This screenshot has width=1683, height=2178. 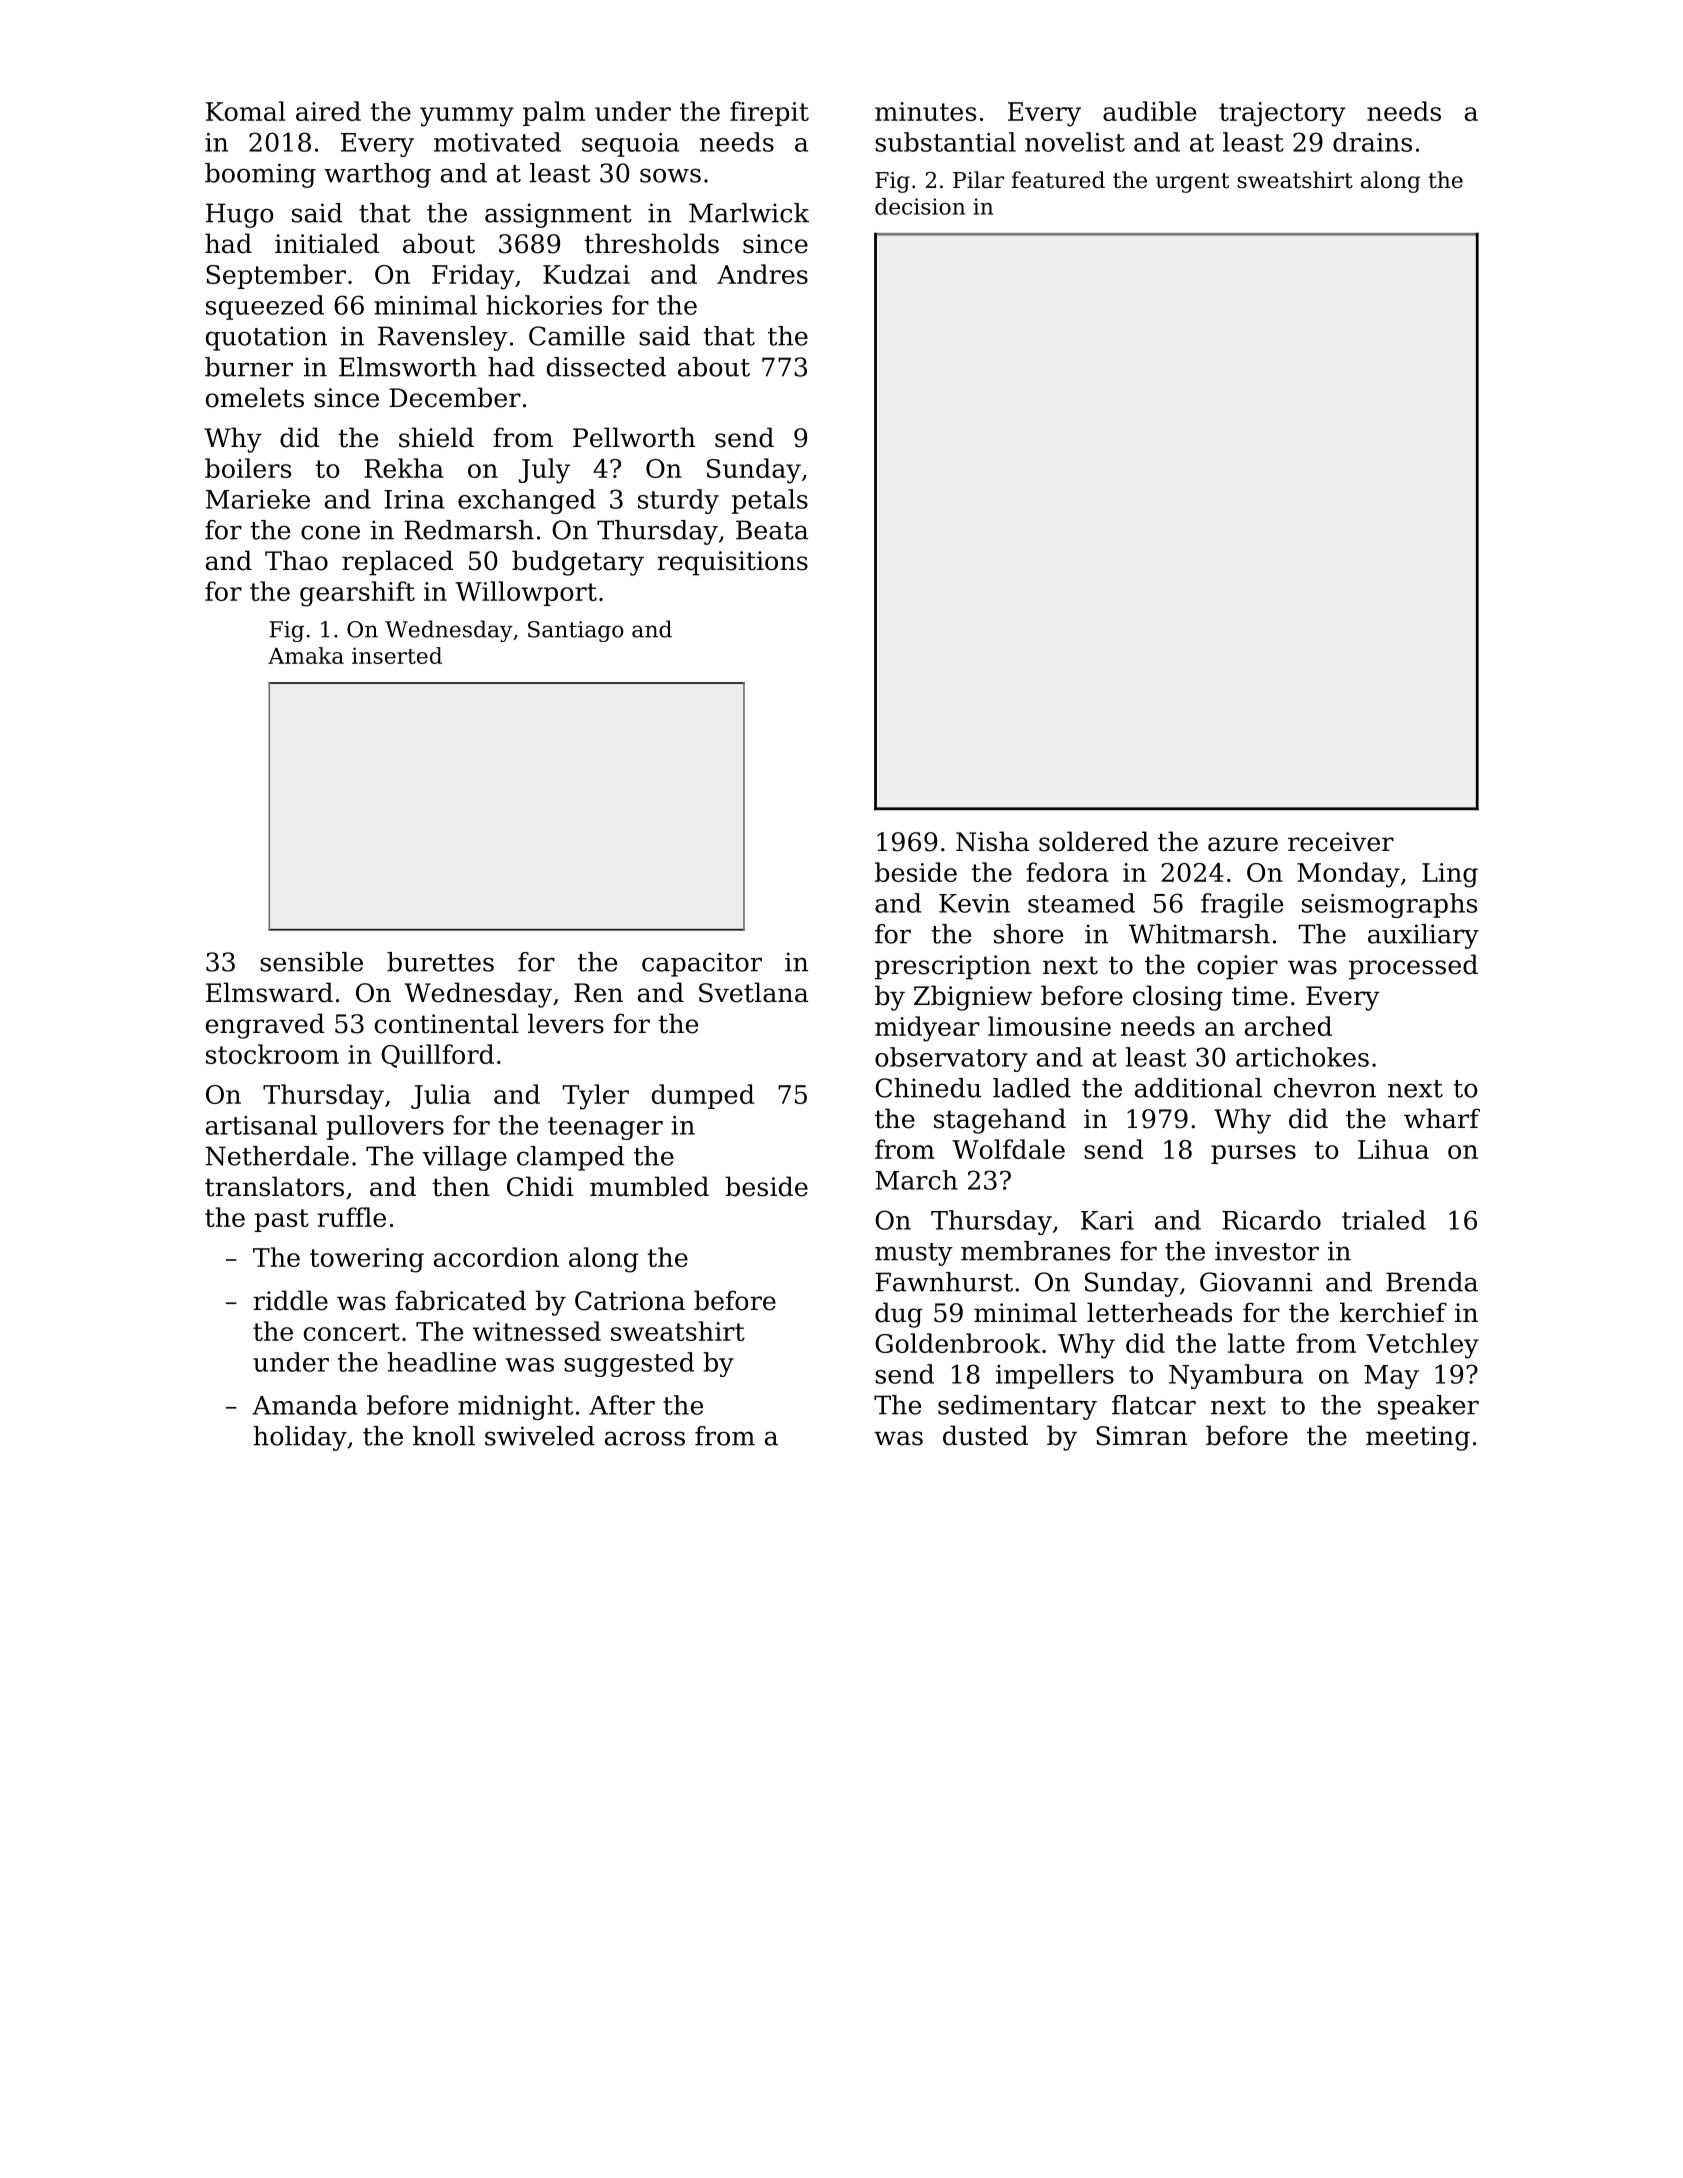 What do you see at coordinates (397, 655) in the screenshot?
I see `inserted` at bounding box center [397, 655].
